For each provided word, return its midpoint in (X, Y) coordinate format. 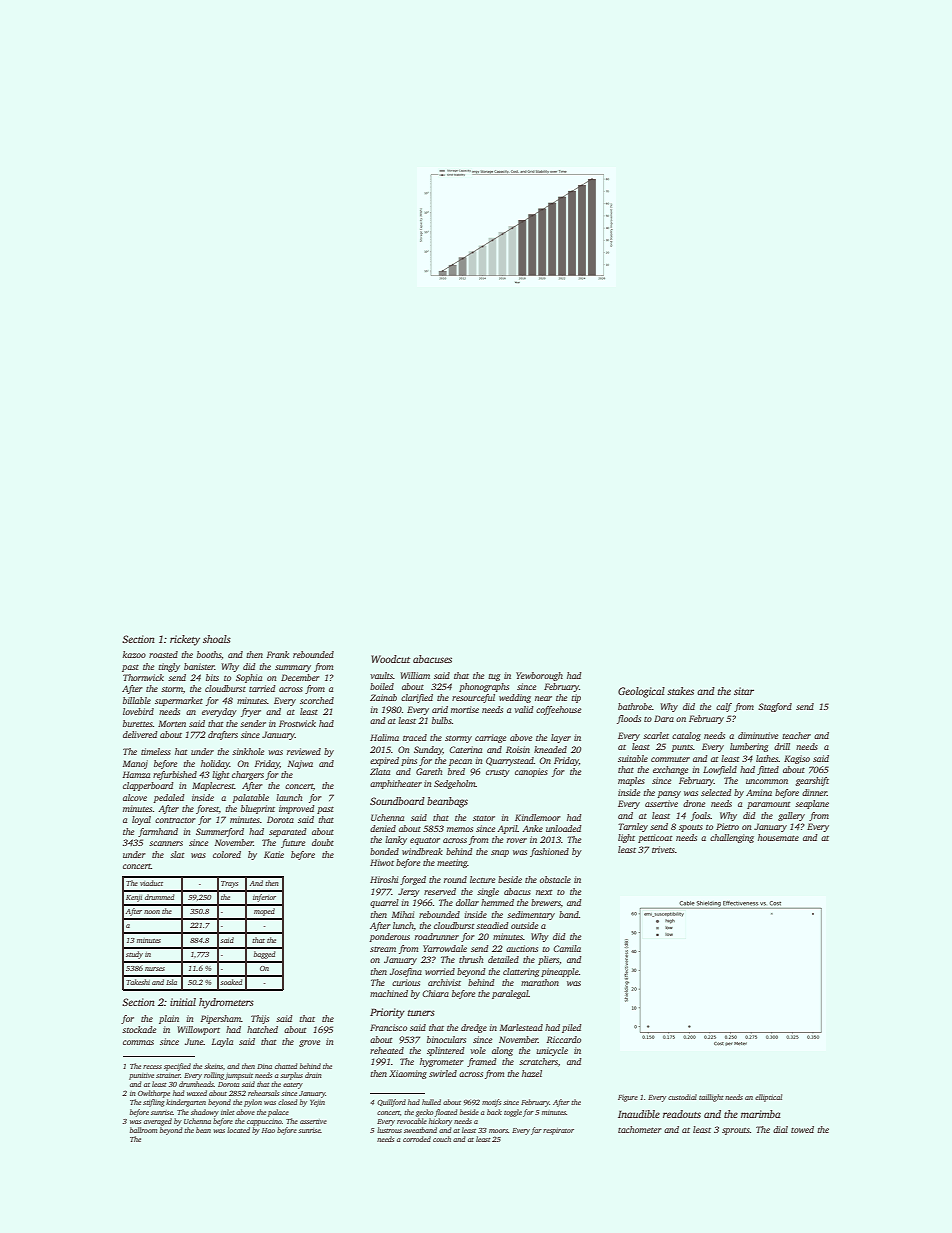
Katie (274, 854)
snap (500, 853)
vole (478, 1050)
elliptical (768, 1098)
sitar (744, 691)
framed (482, 1062)
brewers (546, 902)
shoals (217, 639)
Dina (264, 1066)
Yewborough (539, 676)
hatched (262, 1029)
